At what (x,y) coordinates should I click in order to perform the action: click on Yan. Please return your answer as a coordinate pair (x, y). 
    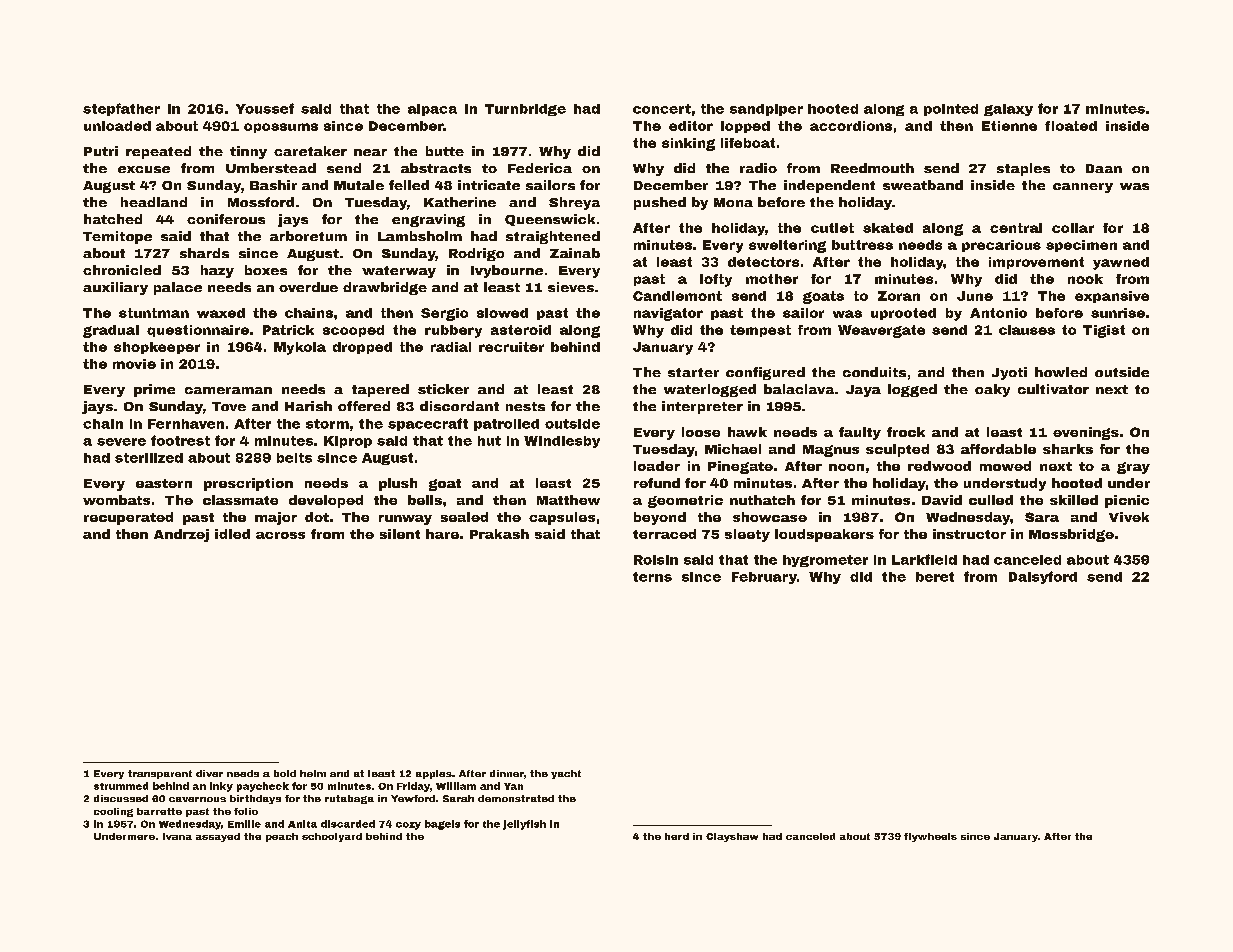
    Looking at the image, I should click on (513, 786).
